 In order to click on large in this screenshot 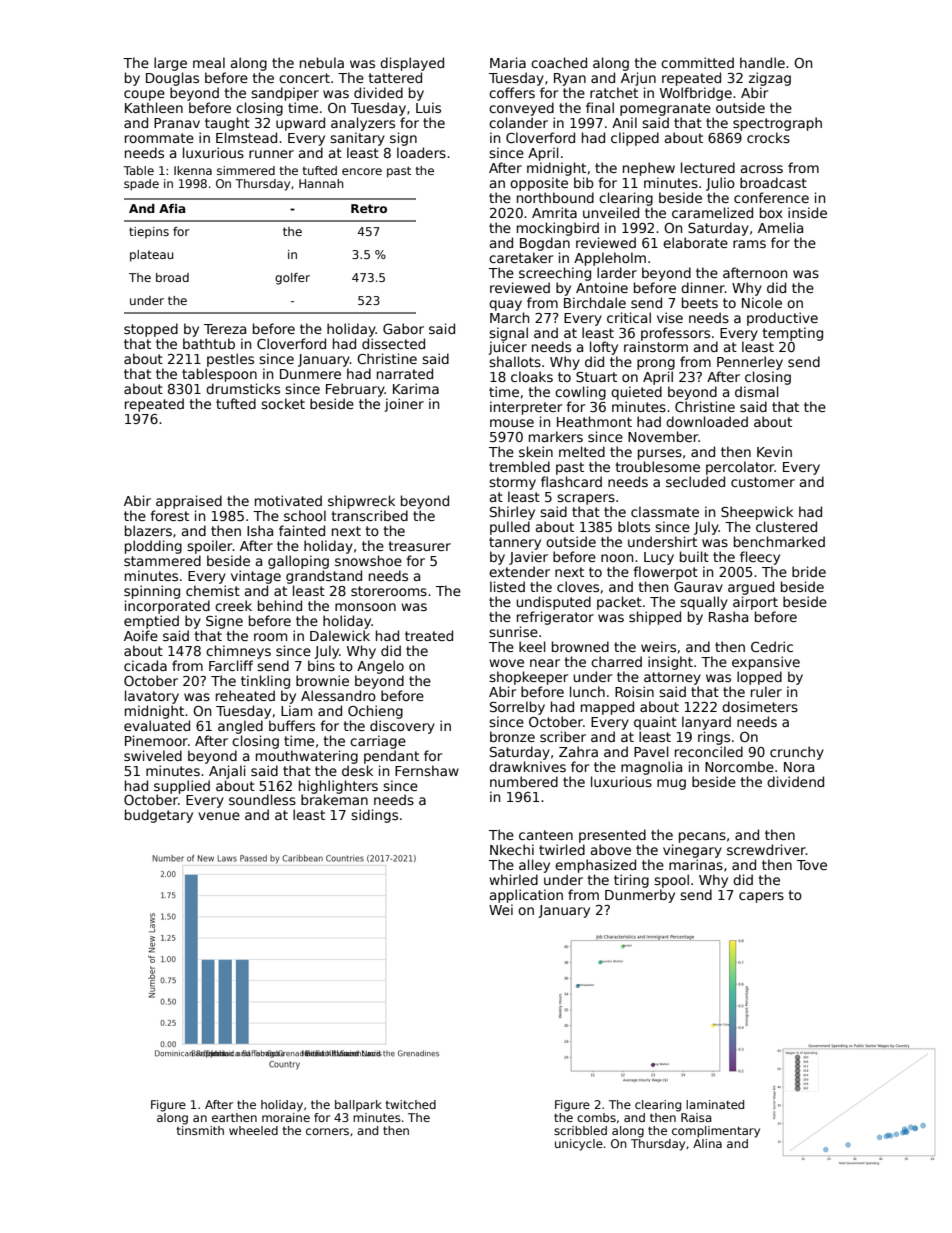, I will do `click(170, 64)`.
